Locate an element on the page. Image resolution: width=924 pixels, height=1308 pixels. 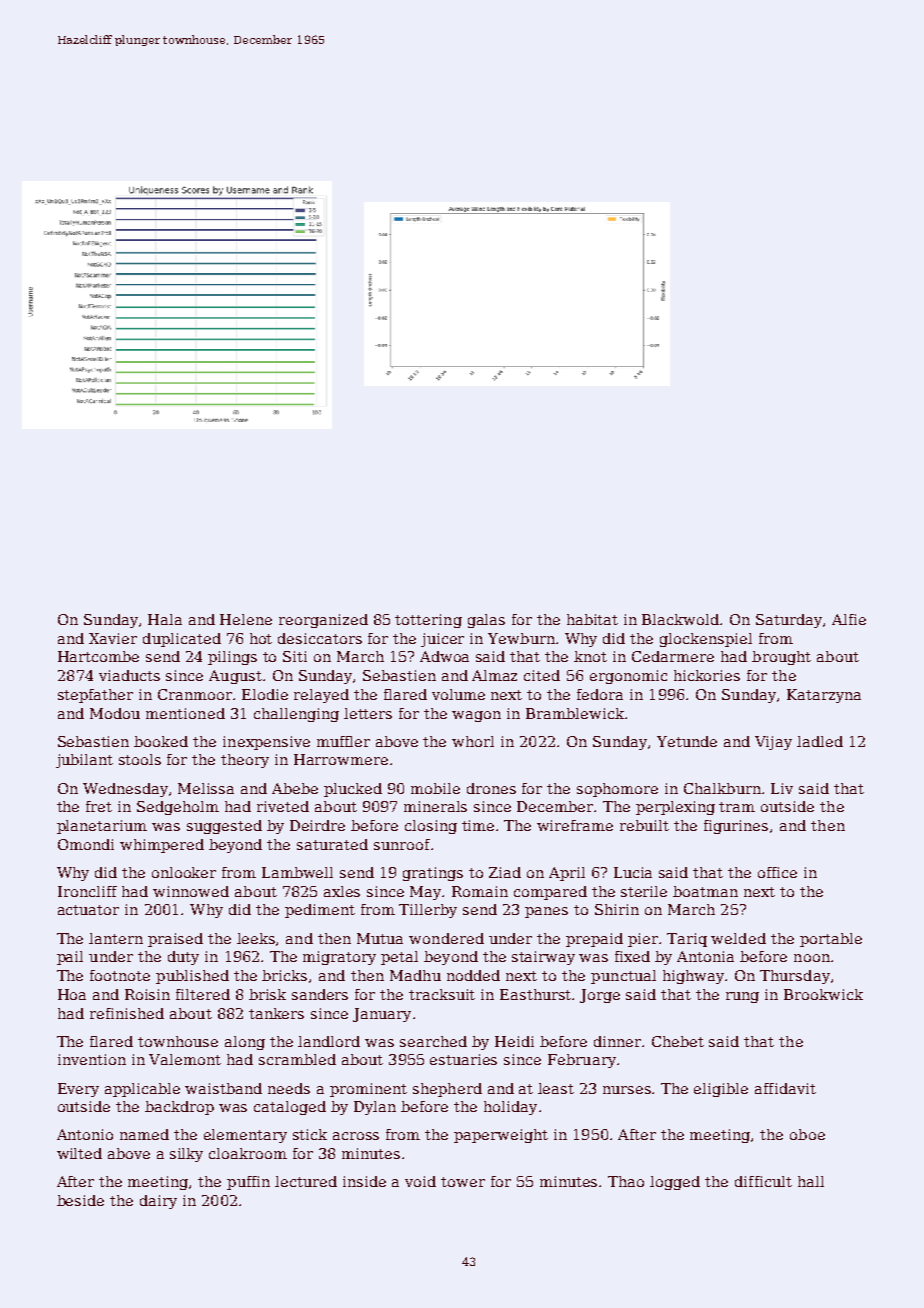
stairway is located at coordinates (543, 958).
